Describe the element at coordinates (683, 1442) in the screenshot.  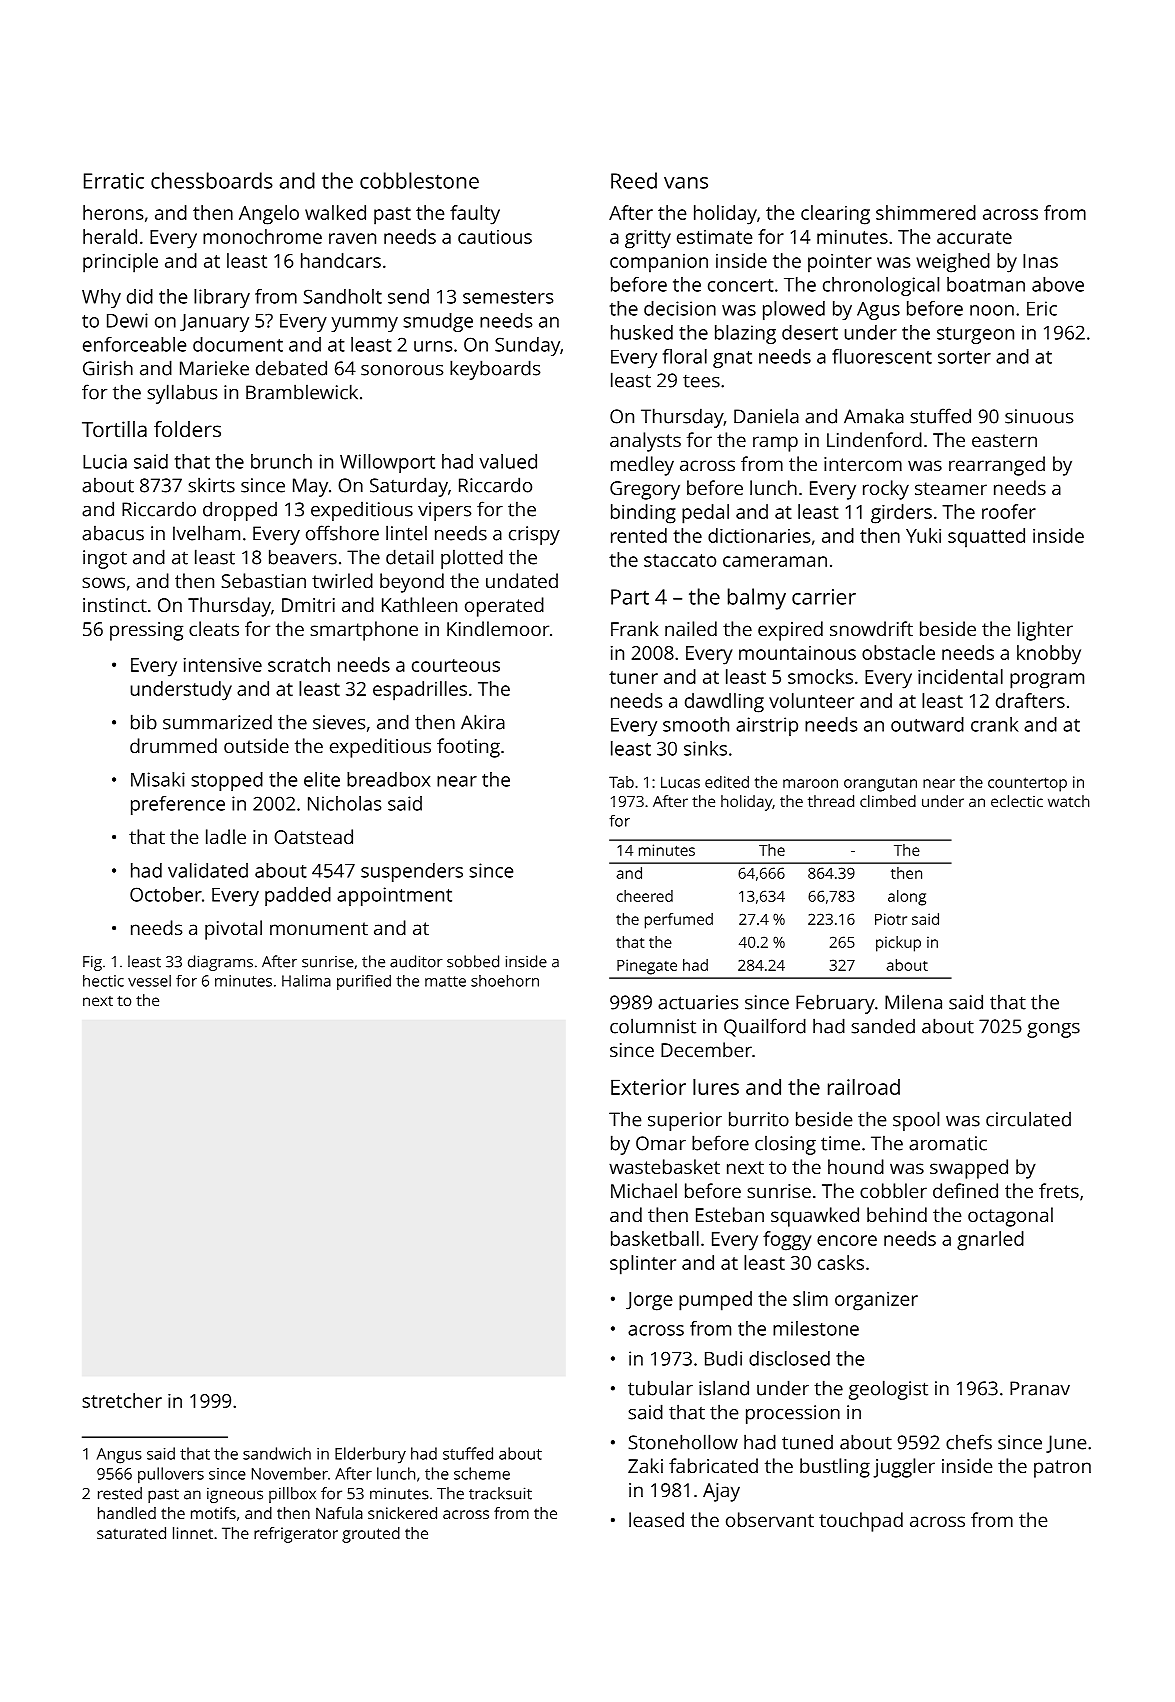
I see `Stonehollow` at that location.
